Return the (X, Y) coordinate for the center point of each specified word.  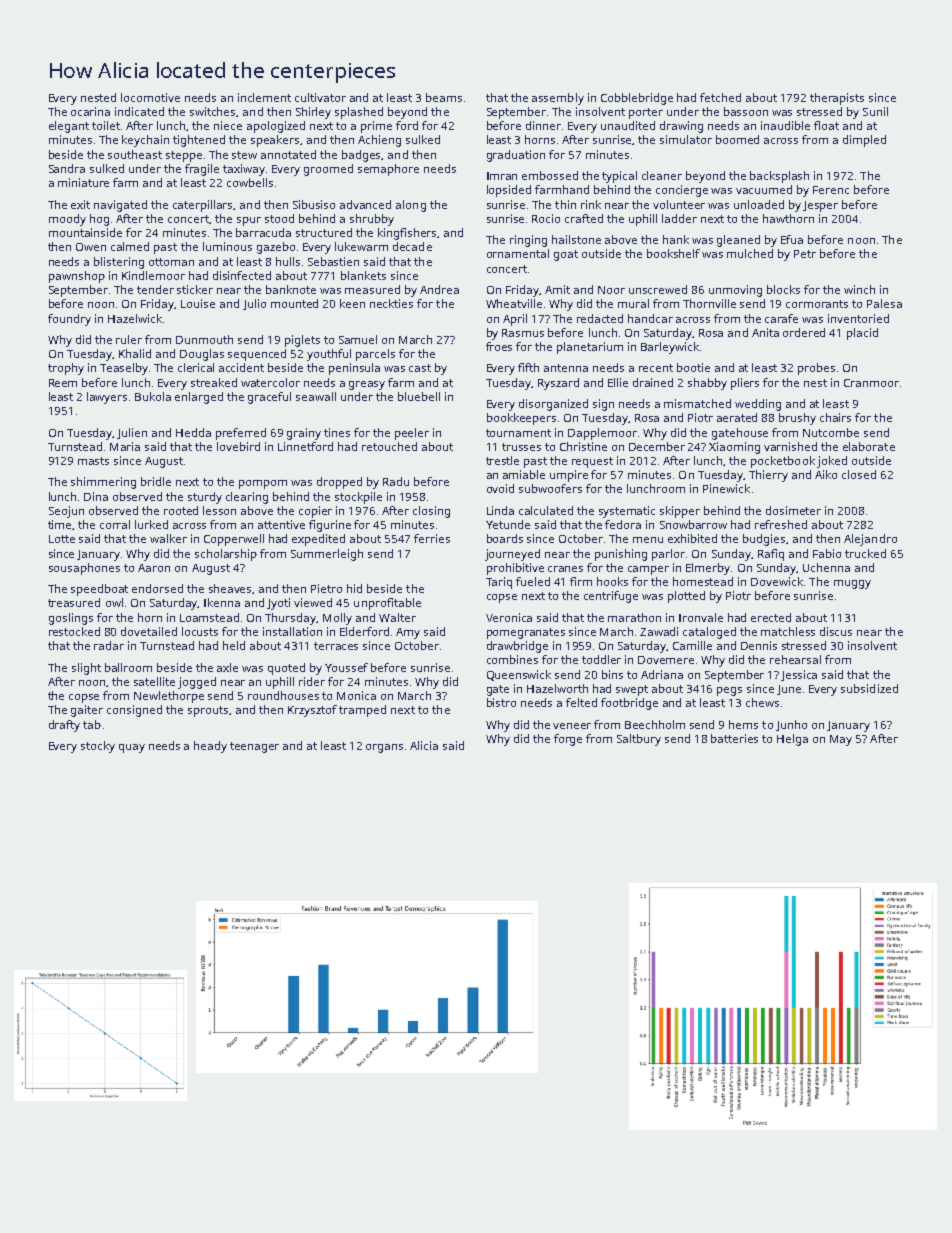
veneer (572, 726)
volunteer (679, 204)
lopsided (509, 191)
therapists (837, 99)
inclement (264, 97)
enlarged (199, 398)
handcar (650, 318)
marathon (634, 617)
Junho (791, 725)
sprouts (208, 711)
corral (115, 524)
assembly (558, 99)
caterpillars (203, 206)
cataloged (709, 633)
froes (499, 346)
